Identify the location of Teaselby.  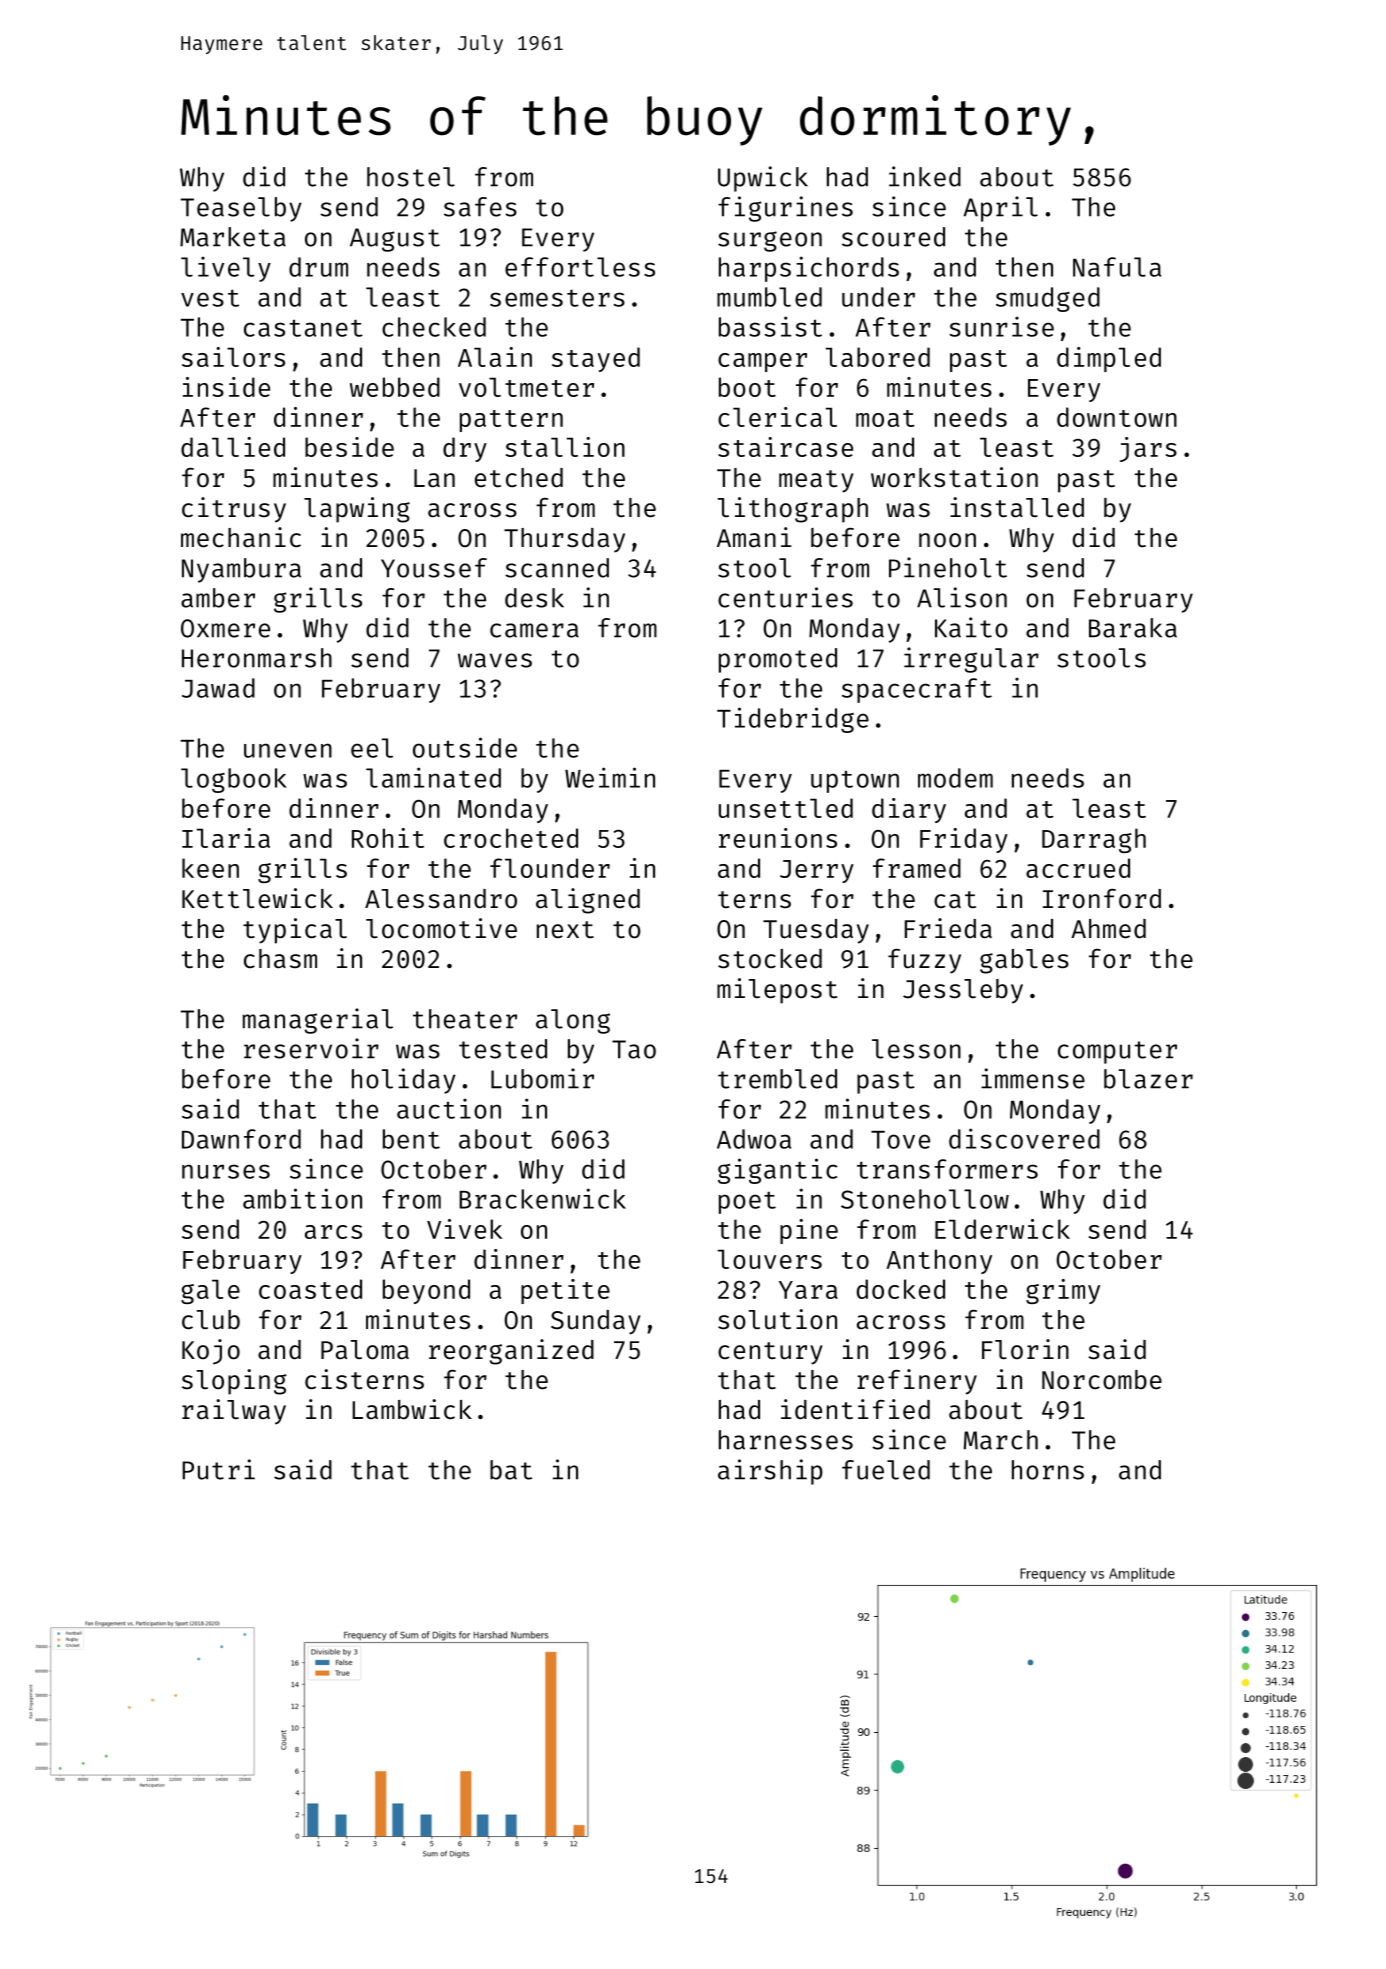
(241, 209).
